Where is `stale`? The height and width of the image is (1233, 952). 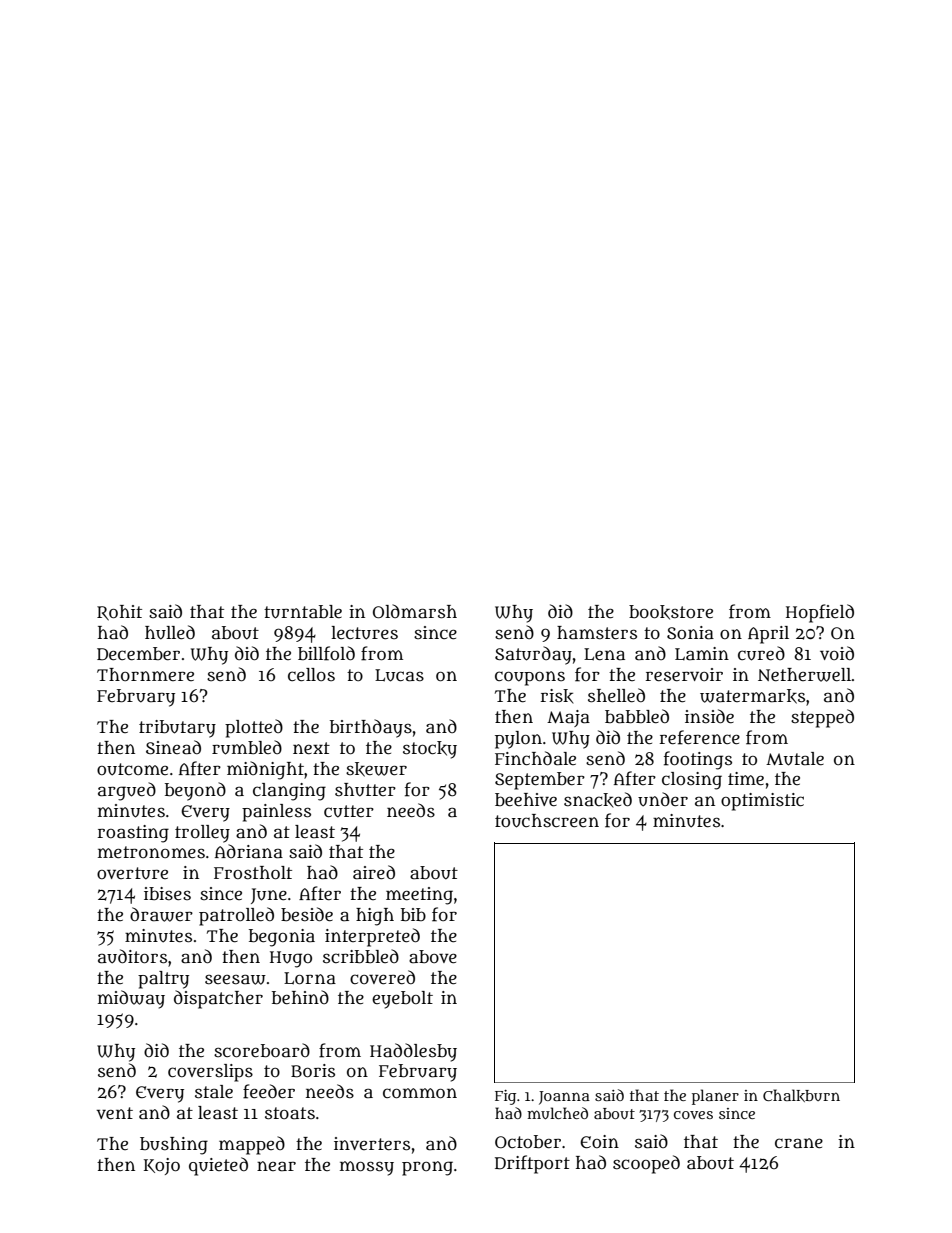
stale is located at coordinates (214, 1092).
